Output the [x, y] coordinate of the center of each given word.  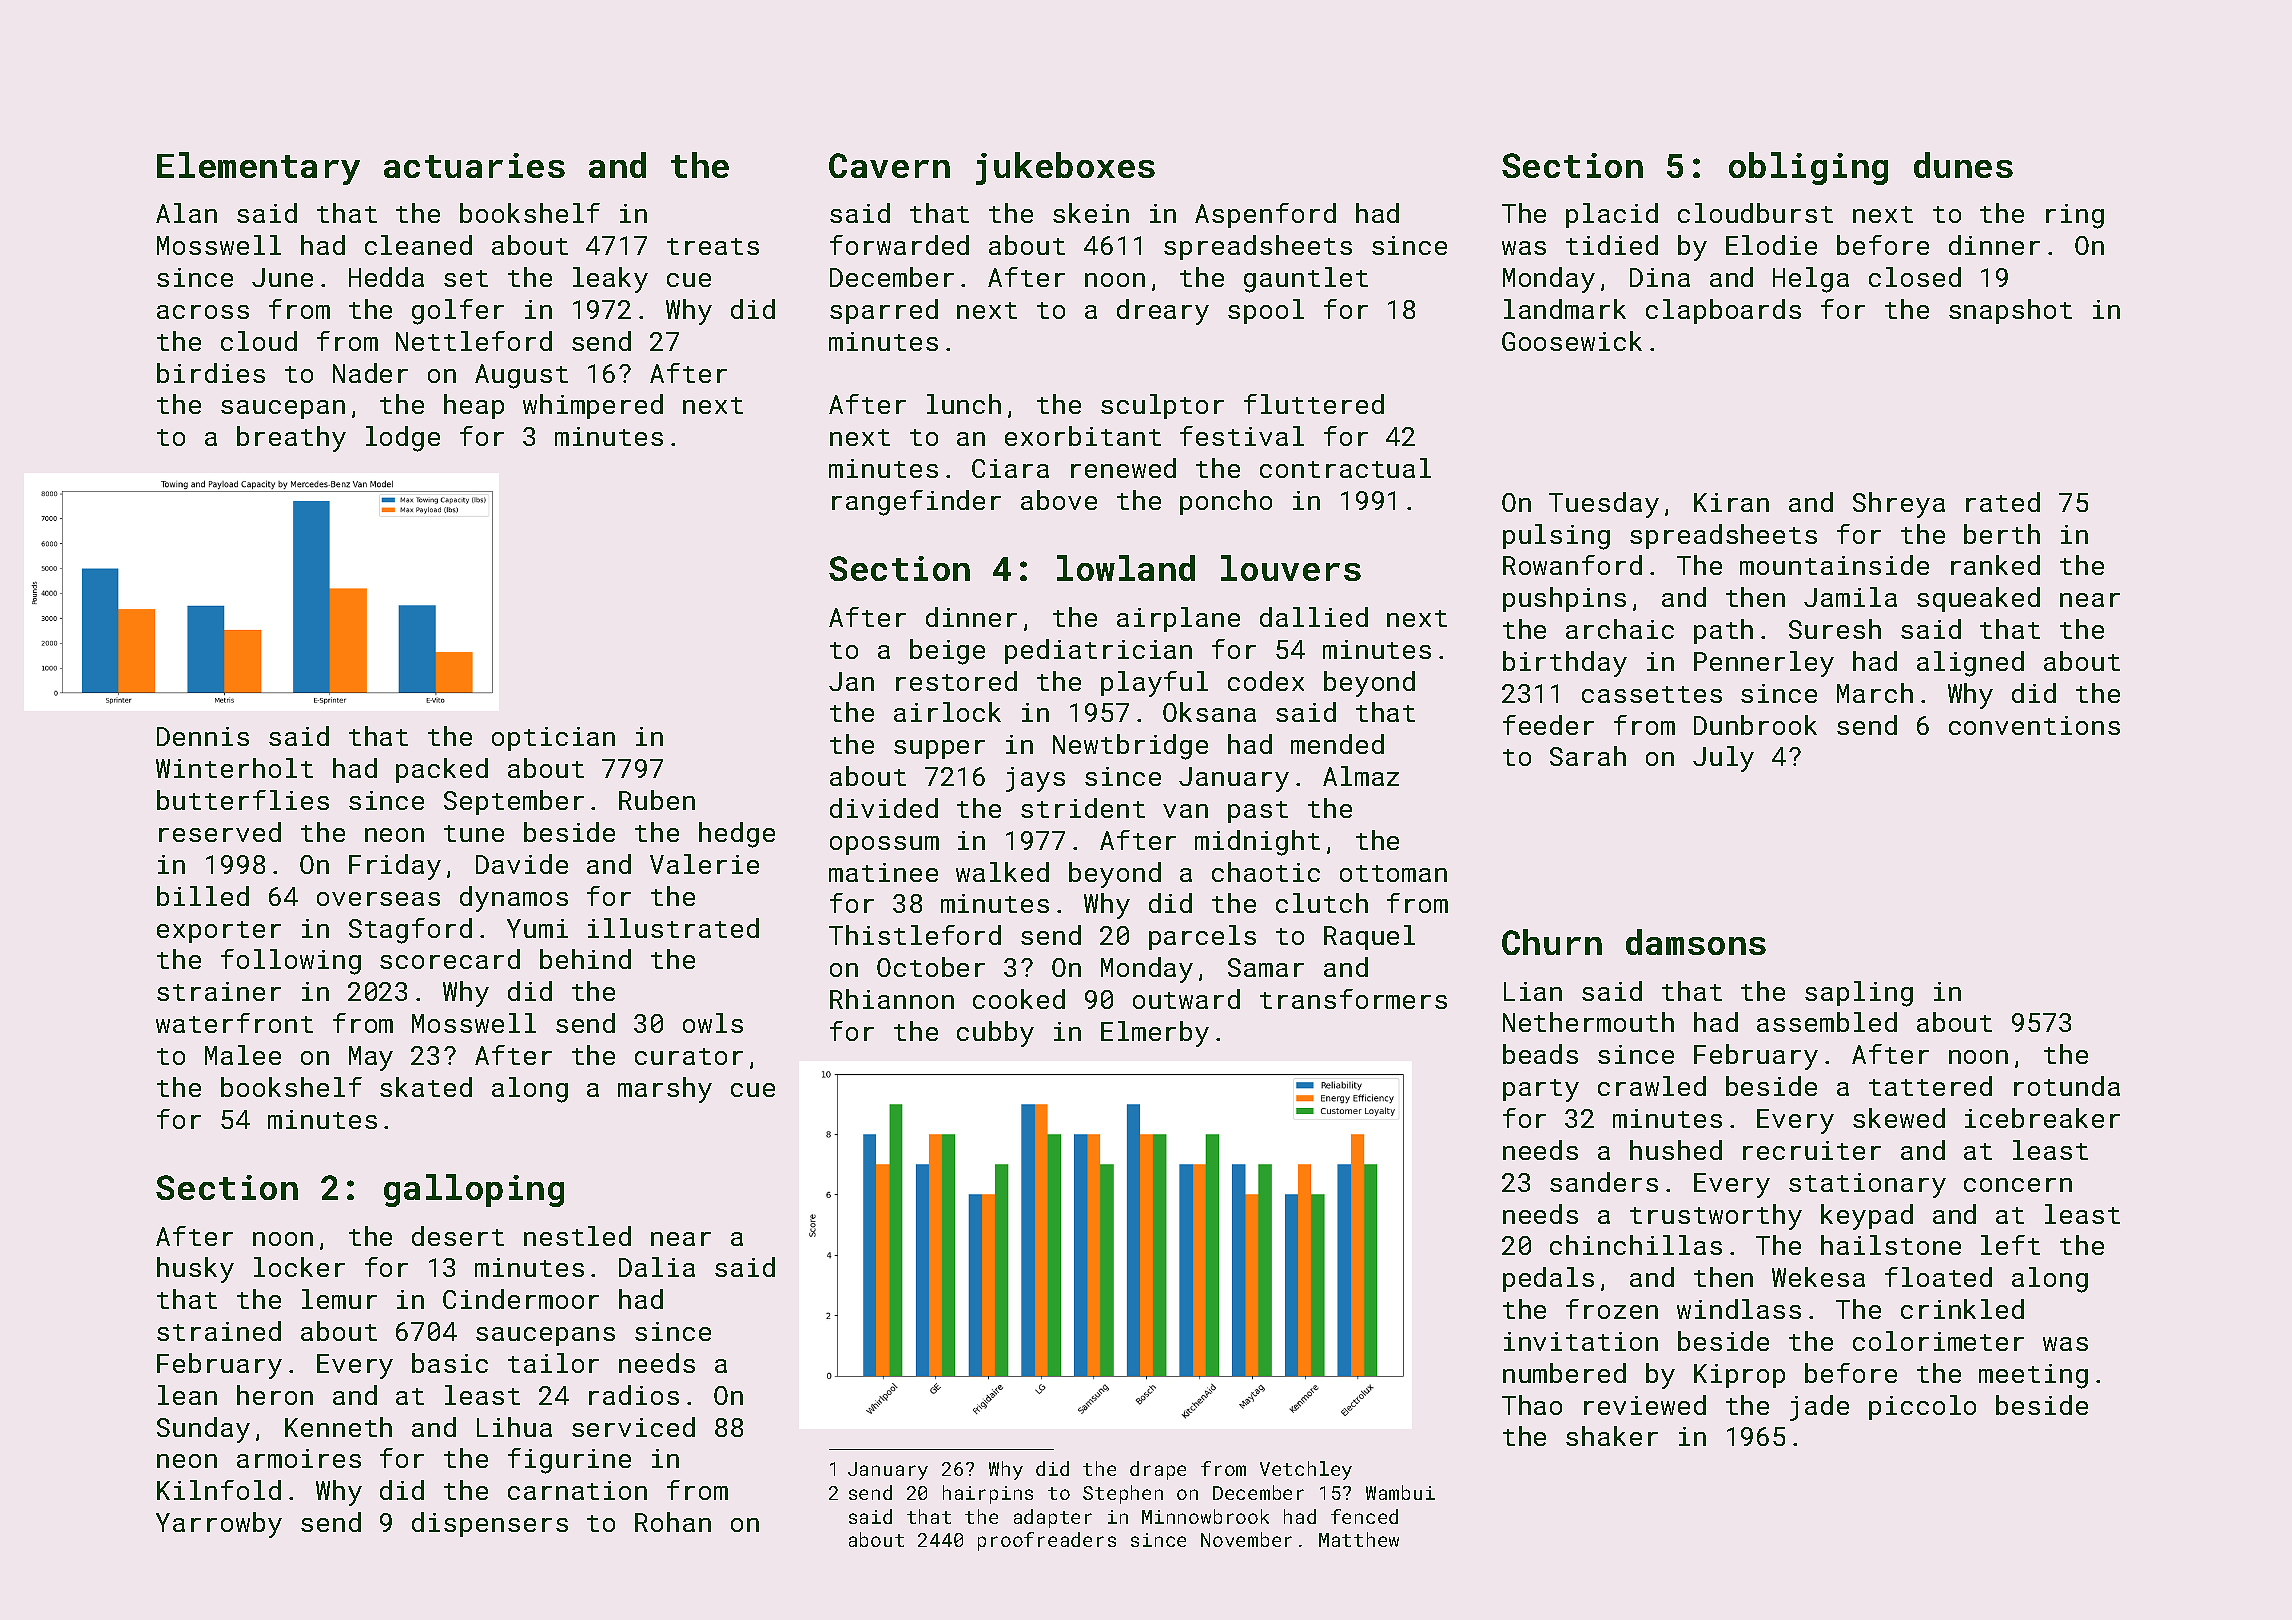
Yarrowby [219, 1525]
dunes [1963, 165]
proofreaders [1047, 1541]
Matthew [1359, 1539]
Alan [186, 213]
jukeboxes [1065, 168]
